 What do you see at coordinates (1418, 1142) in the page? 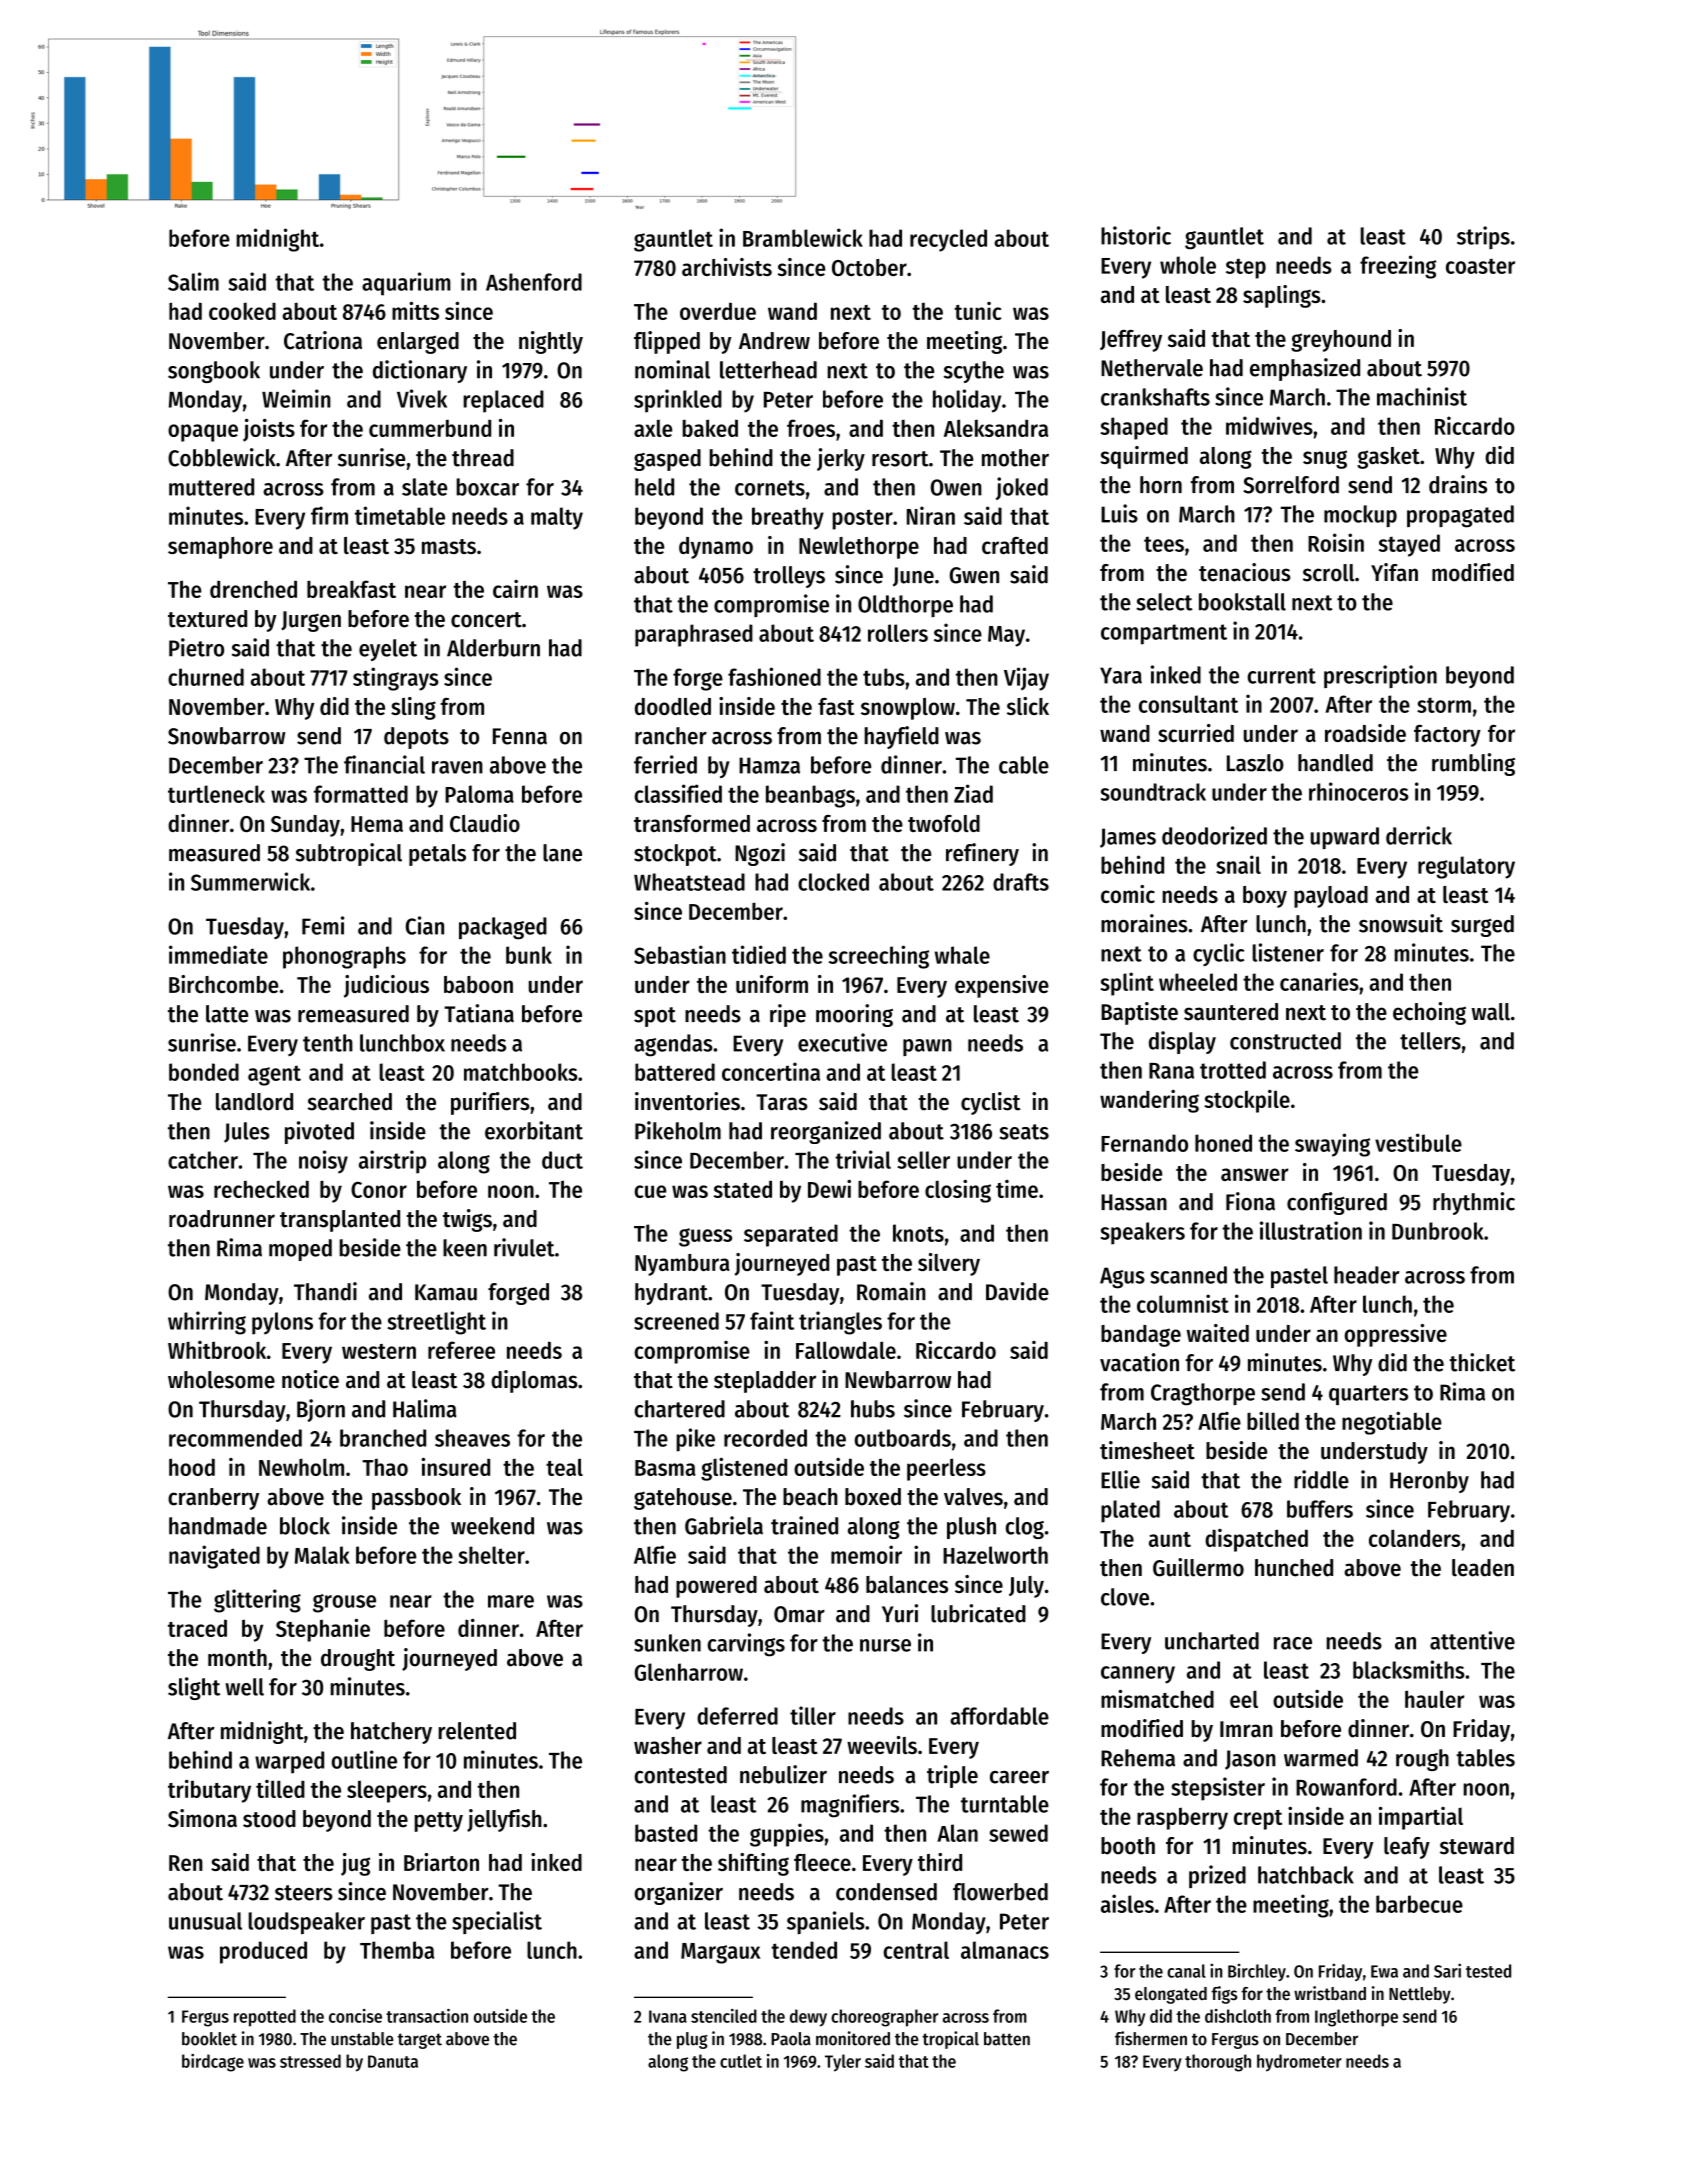
I see `vestibule` at bounding box center [1418, 1142].
